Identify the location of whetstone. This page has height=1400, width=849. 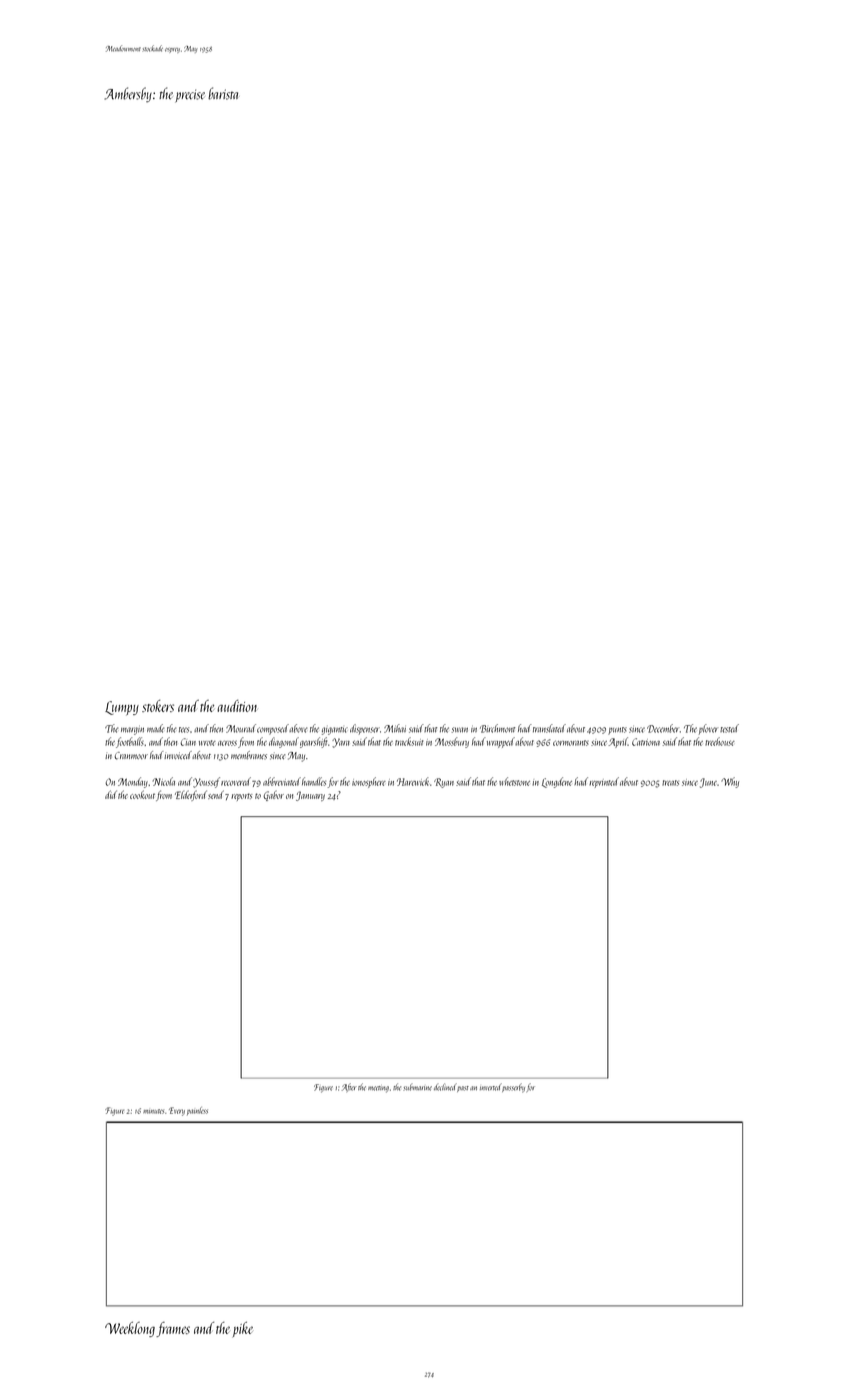
(514, 781).
